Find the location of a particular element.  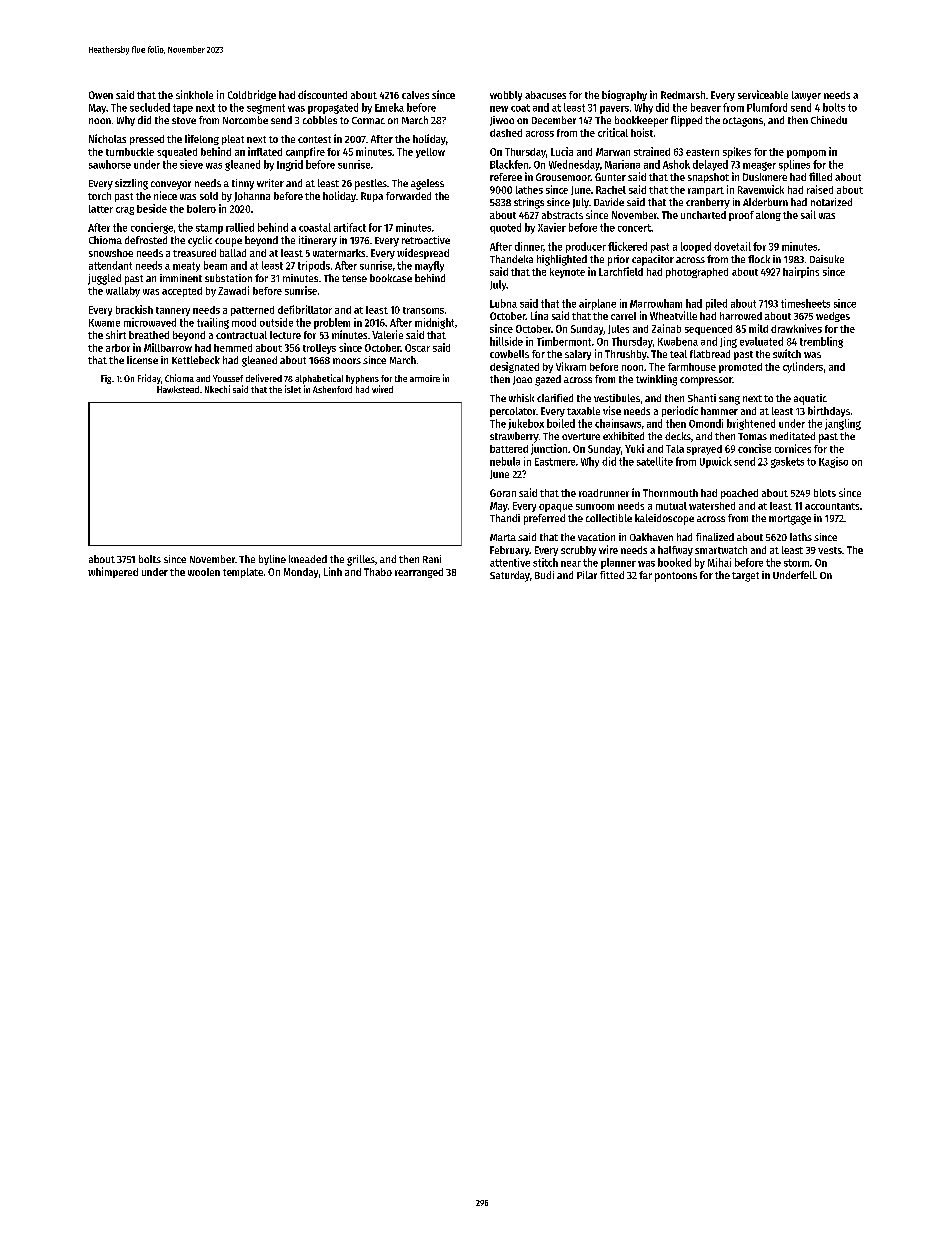

meager is located at coordinates (759, 166).
